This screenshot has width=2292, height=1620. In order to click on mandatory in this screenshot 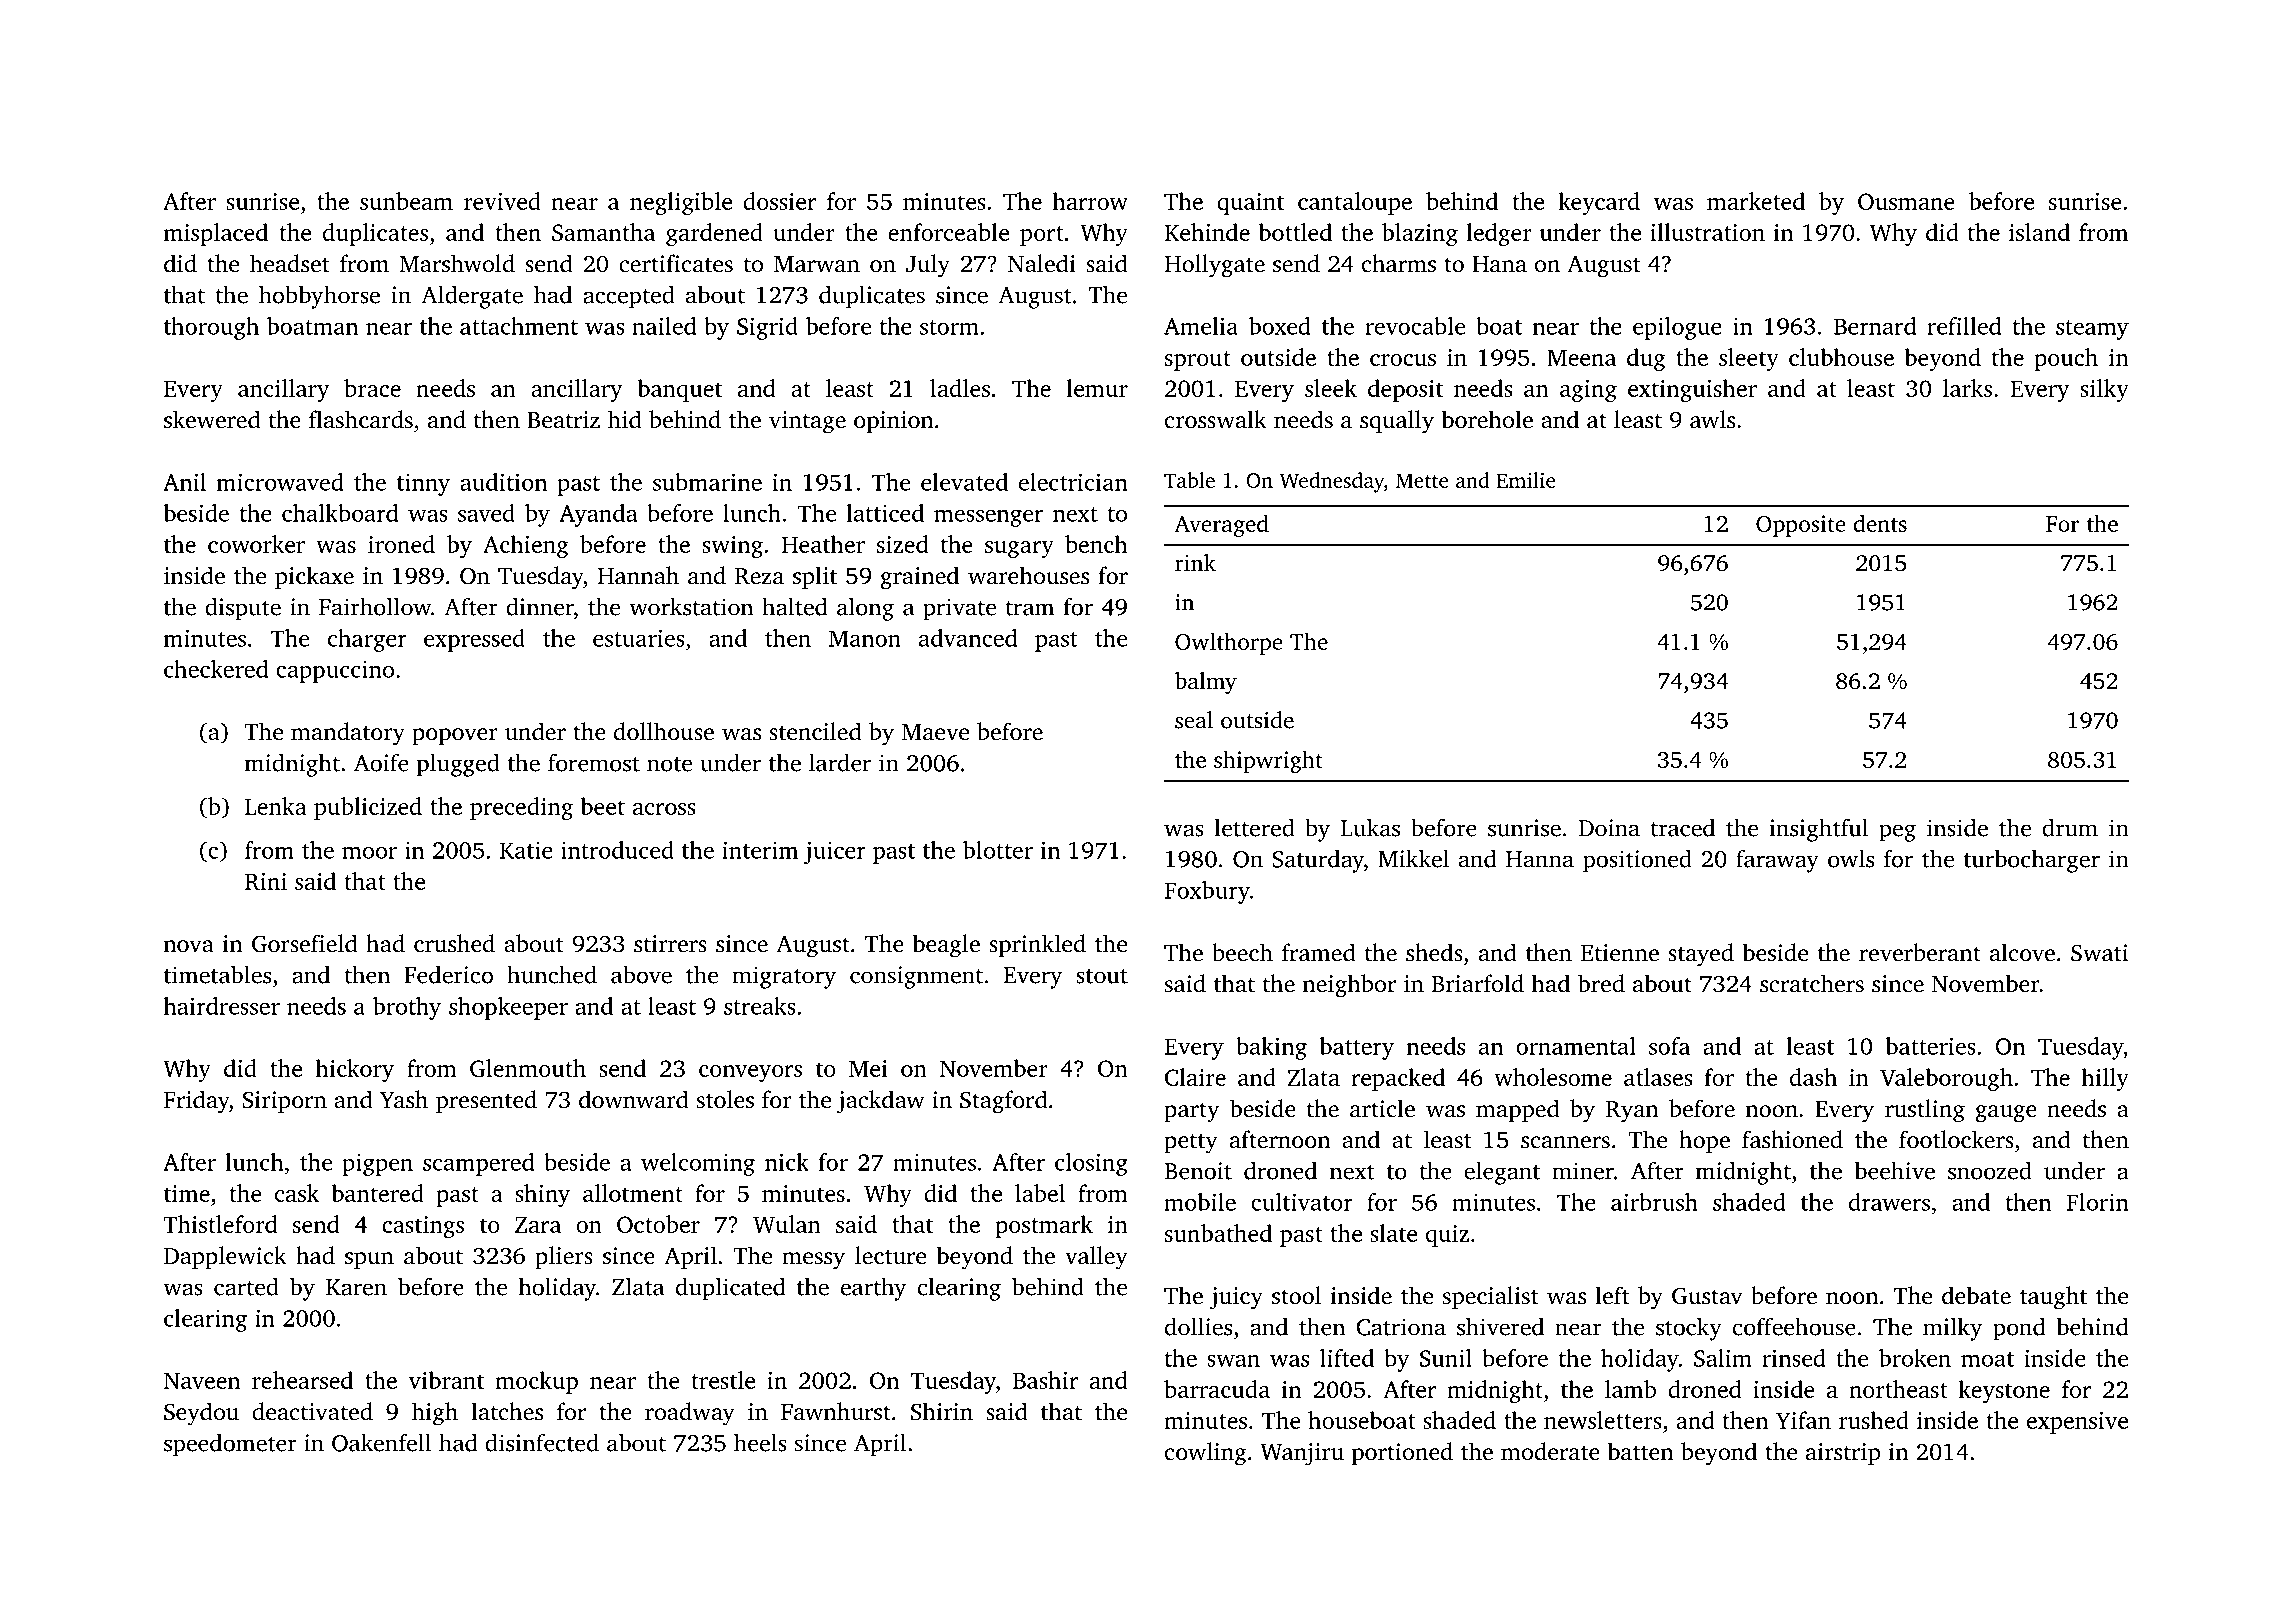, I will do `click(348, 734)`.
